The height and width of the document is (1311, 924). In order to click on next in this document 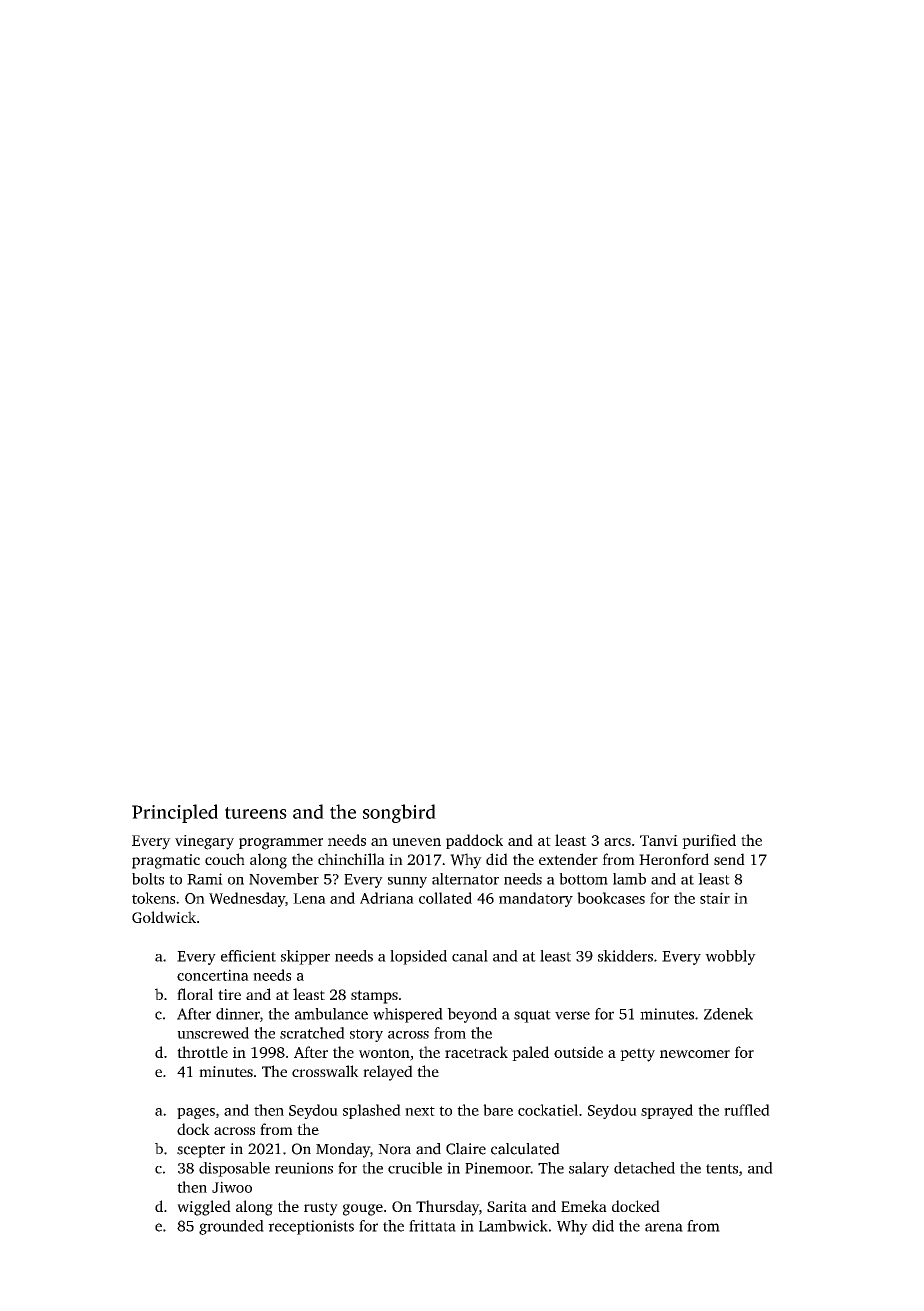, I will do `click(420, 1111)`.
